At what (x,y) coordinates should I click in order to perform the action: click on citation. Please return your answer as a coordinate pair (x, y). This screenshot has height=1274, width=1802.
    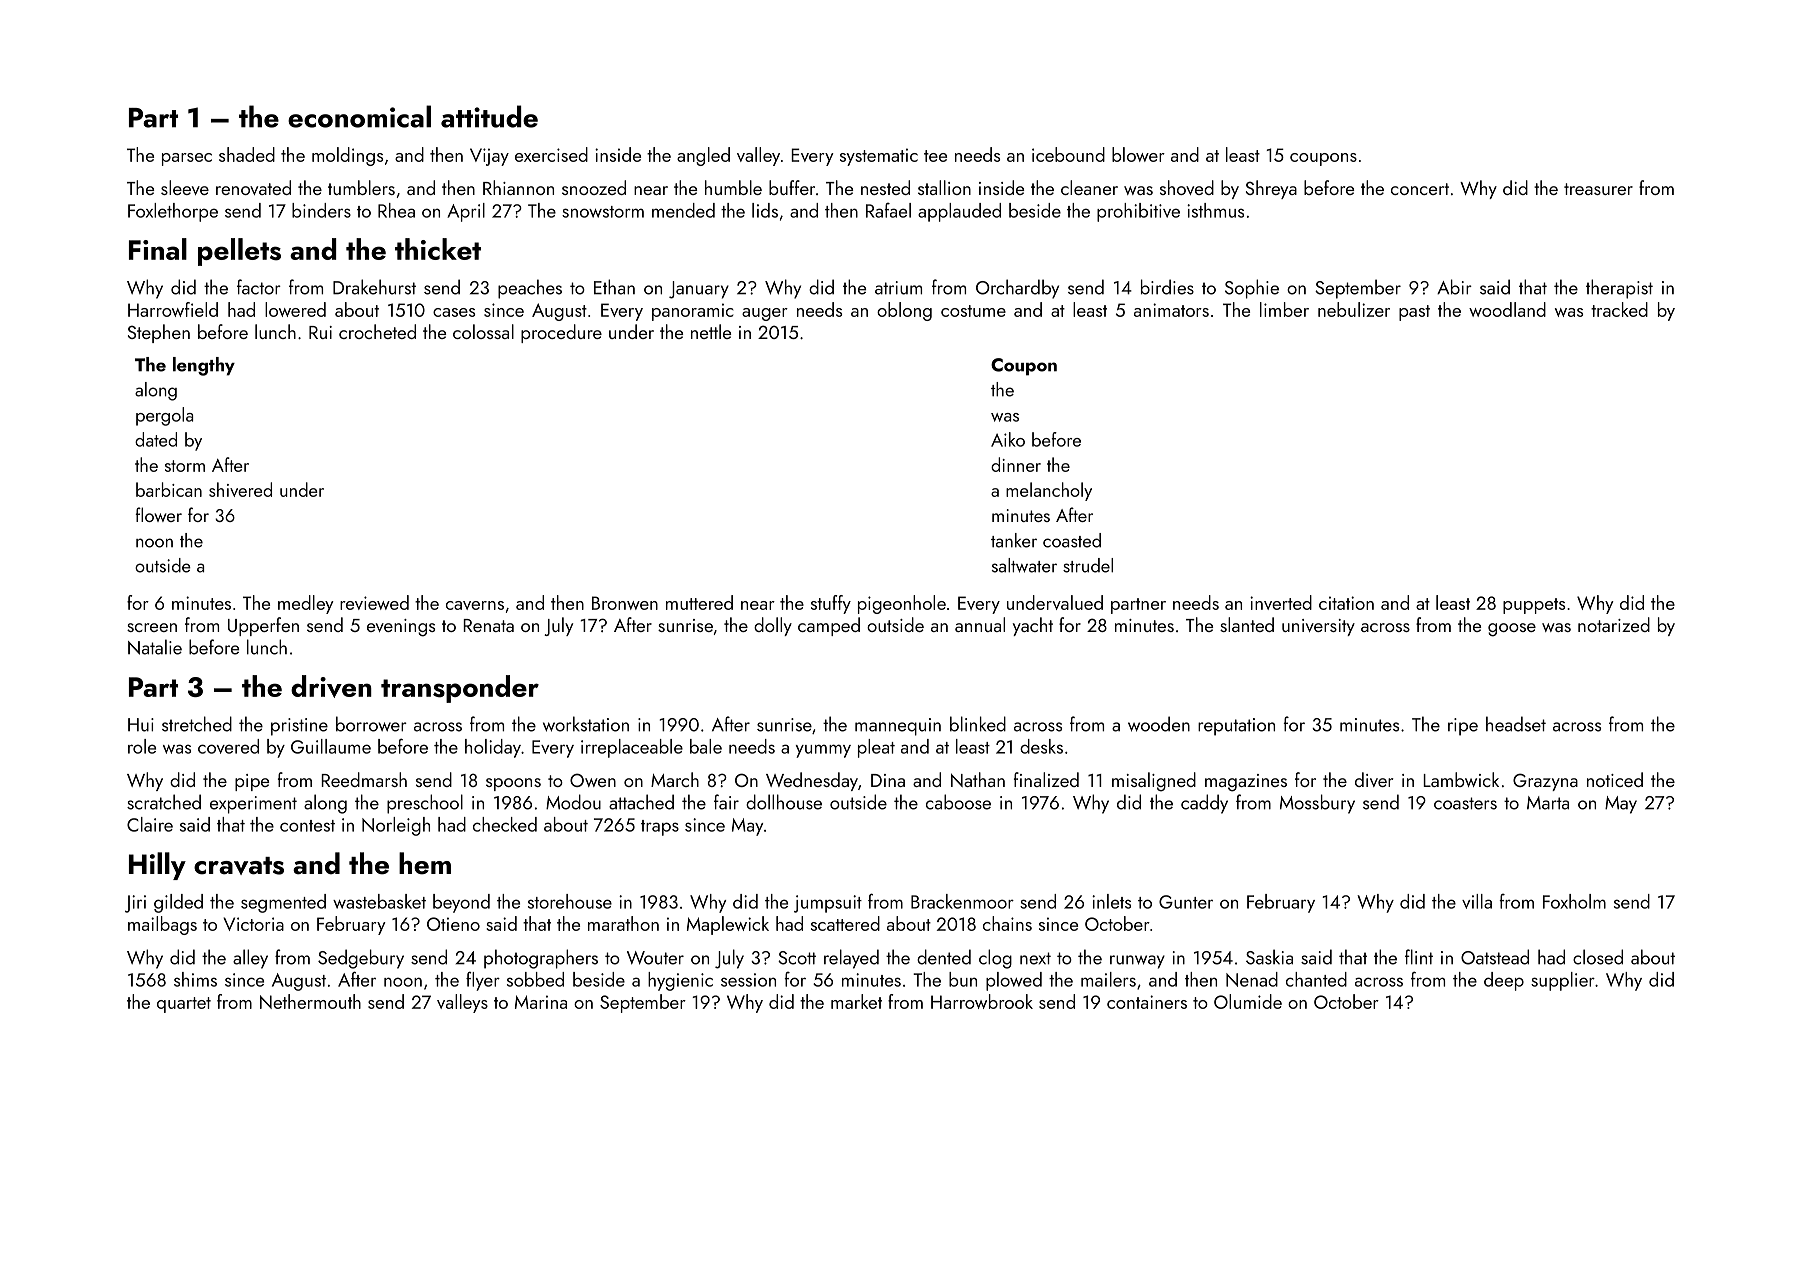
    Looking at the image, I should click on (1346, 603).
